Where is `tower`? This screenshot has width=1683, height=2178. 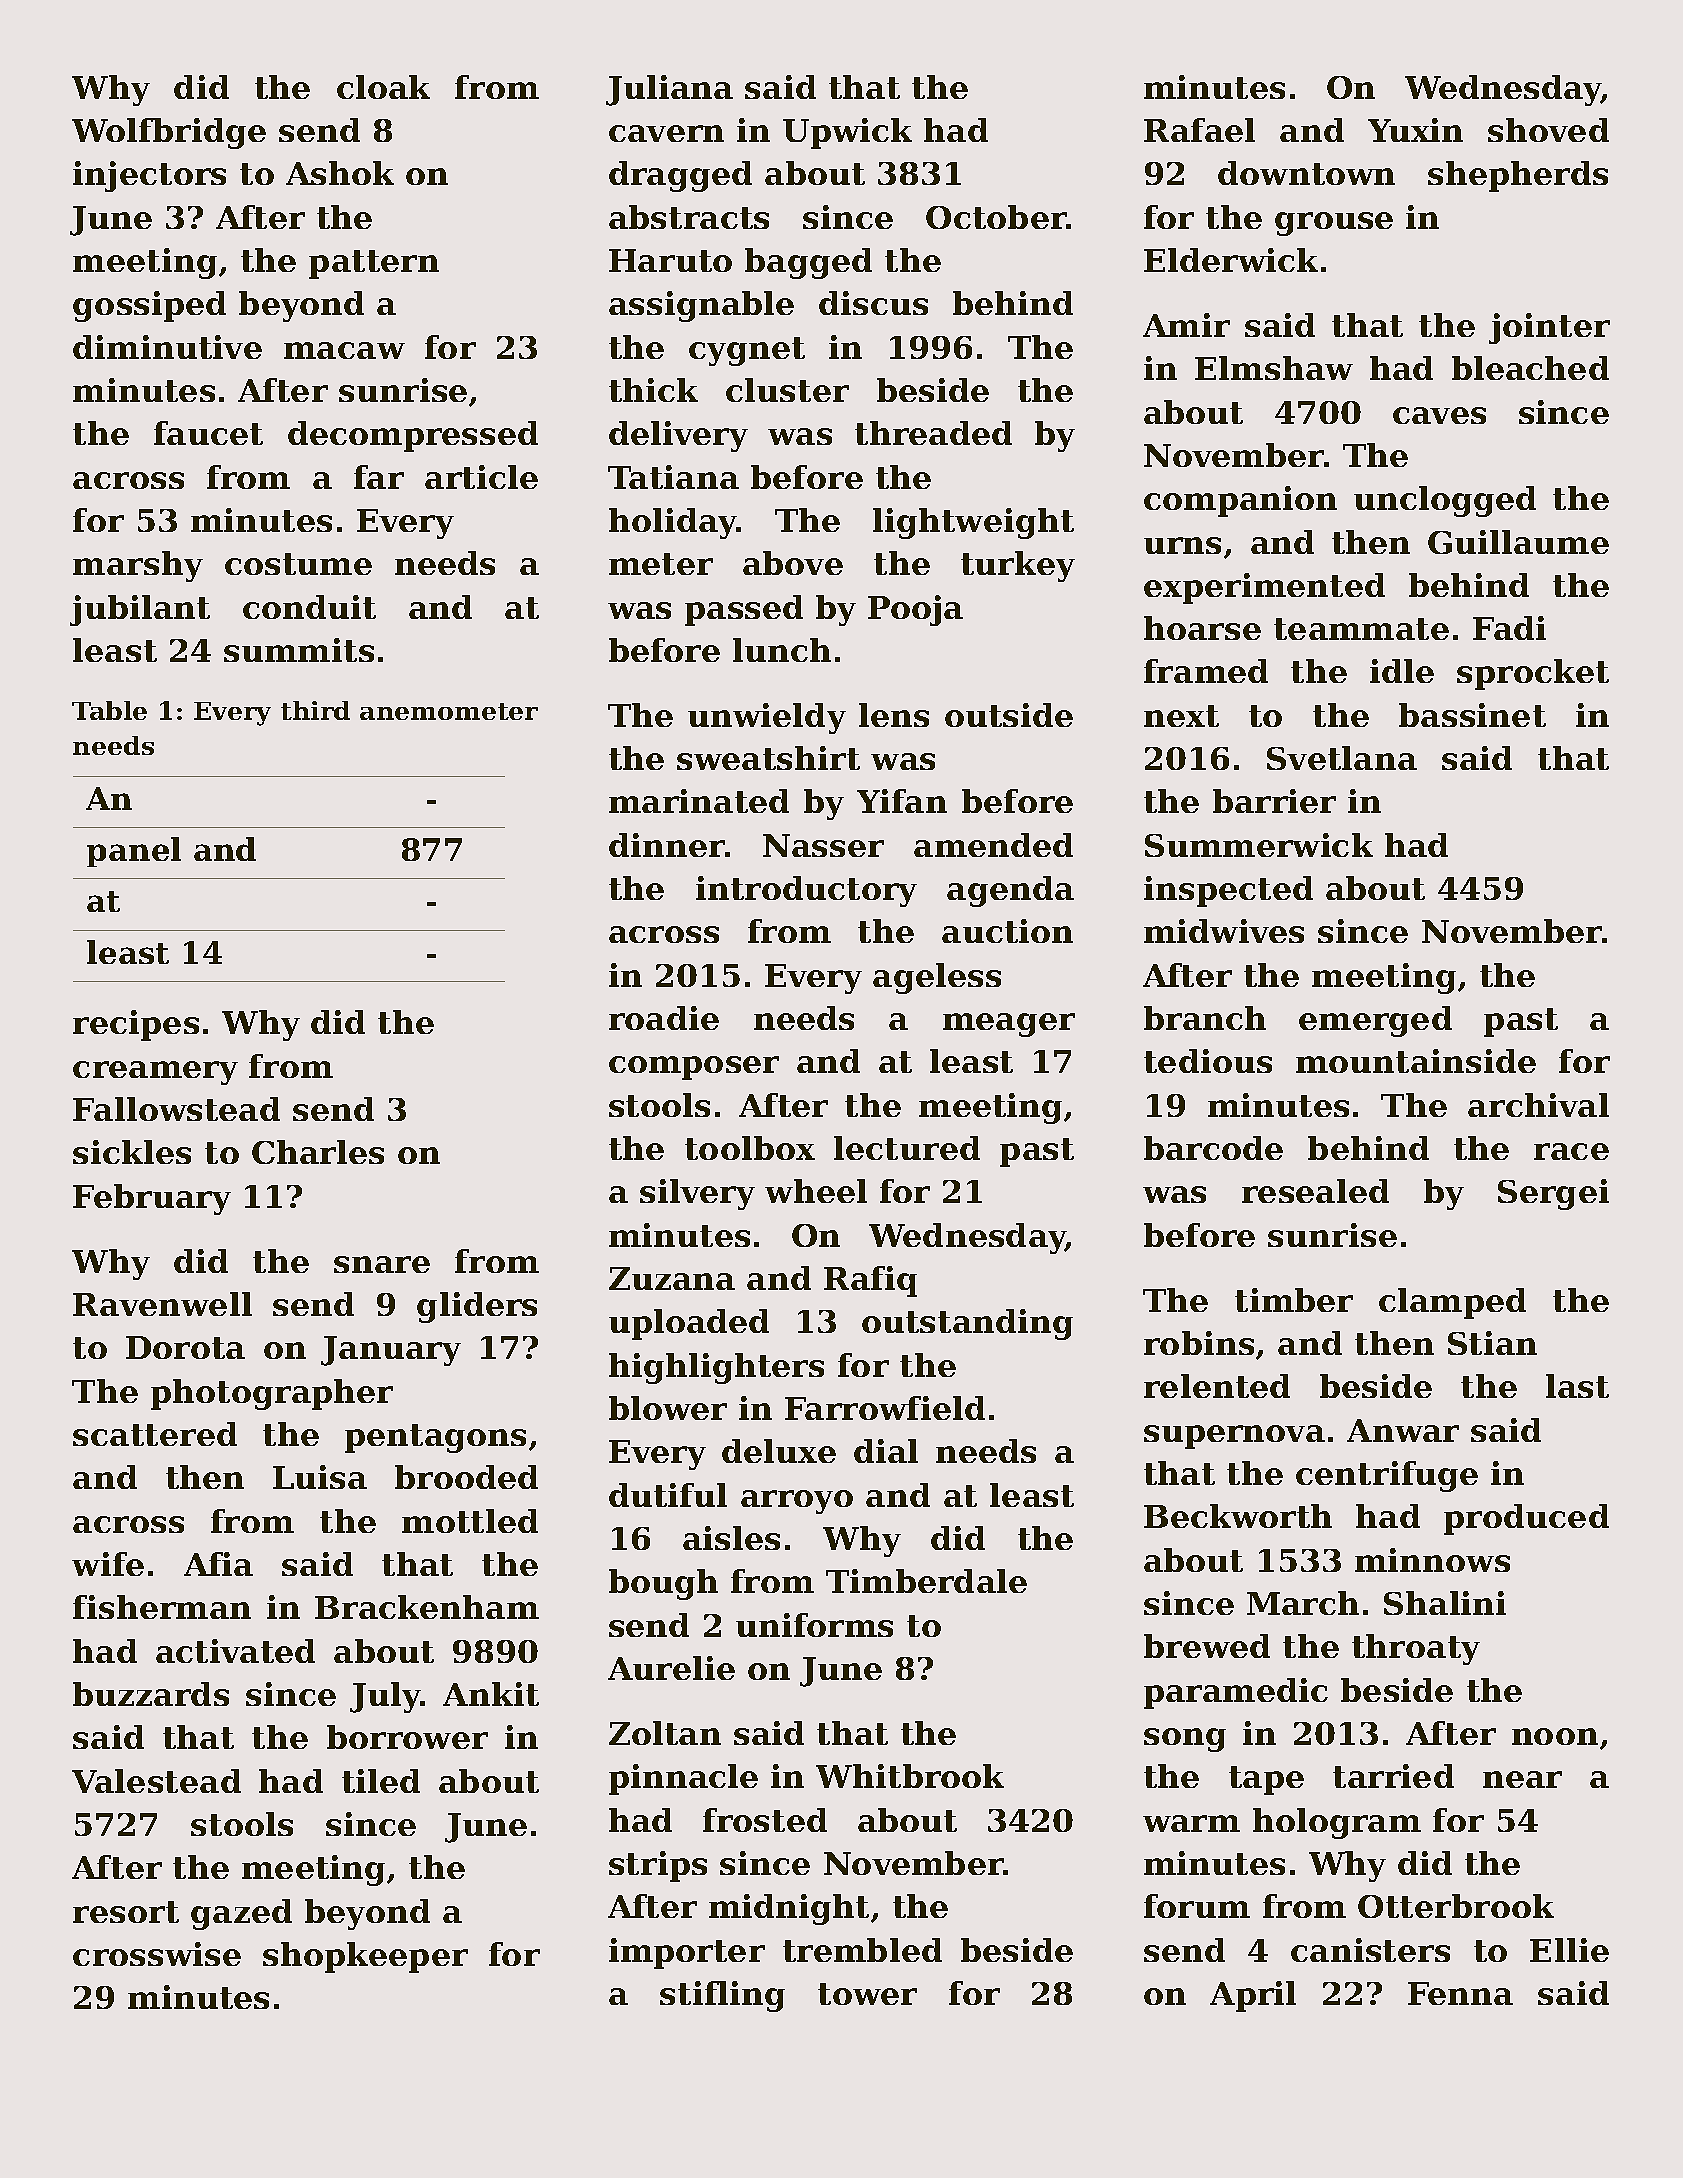 tower is located at coordinates (867, 1994).
